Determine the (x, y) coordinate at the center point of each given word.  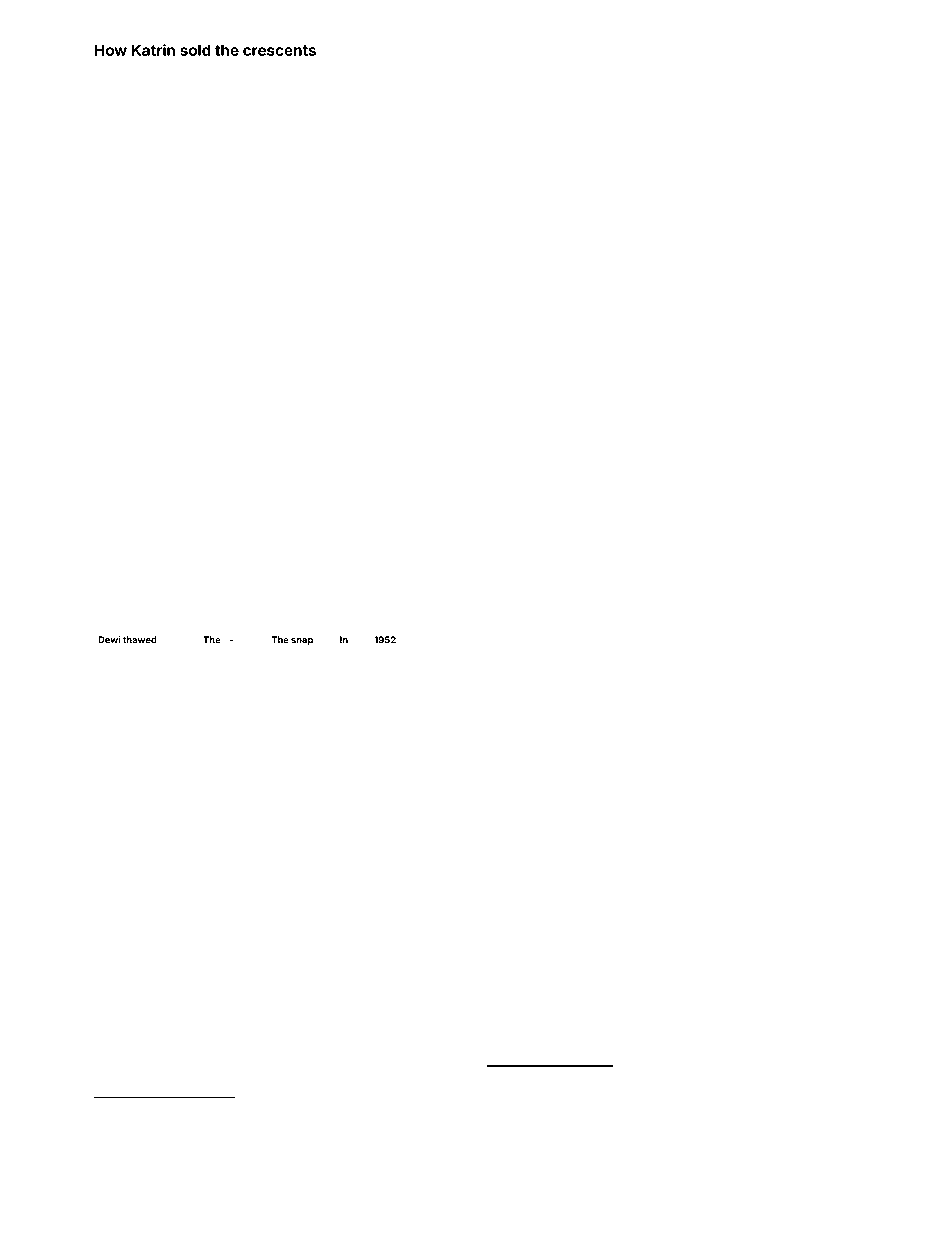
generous (117, 1059)
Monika (822, 143)
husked (262, 225)
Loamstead (724, 198)
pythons (389, 239)
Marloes (506, 101)
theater (425, 473)
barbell (297, 101)
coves (273, 557)
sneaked (731, 721)
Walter (241, 598)
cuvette (646, 350)
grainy (501, 777)
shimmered (798, 845)
